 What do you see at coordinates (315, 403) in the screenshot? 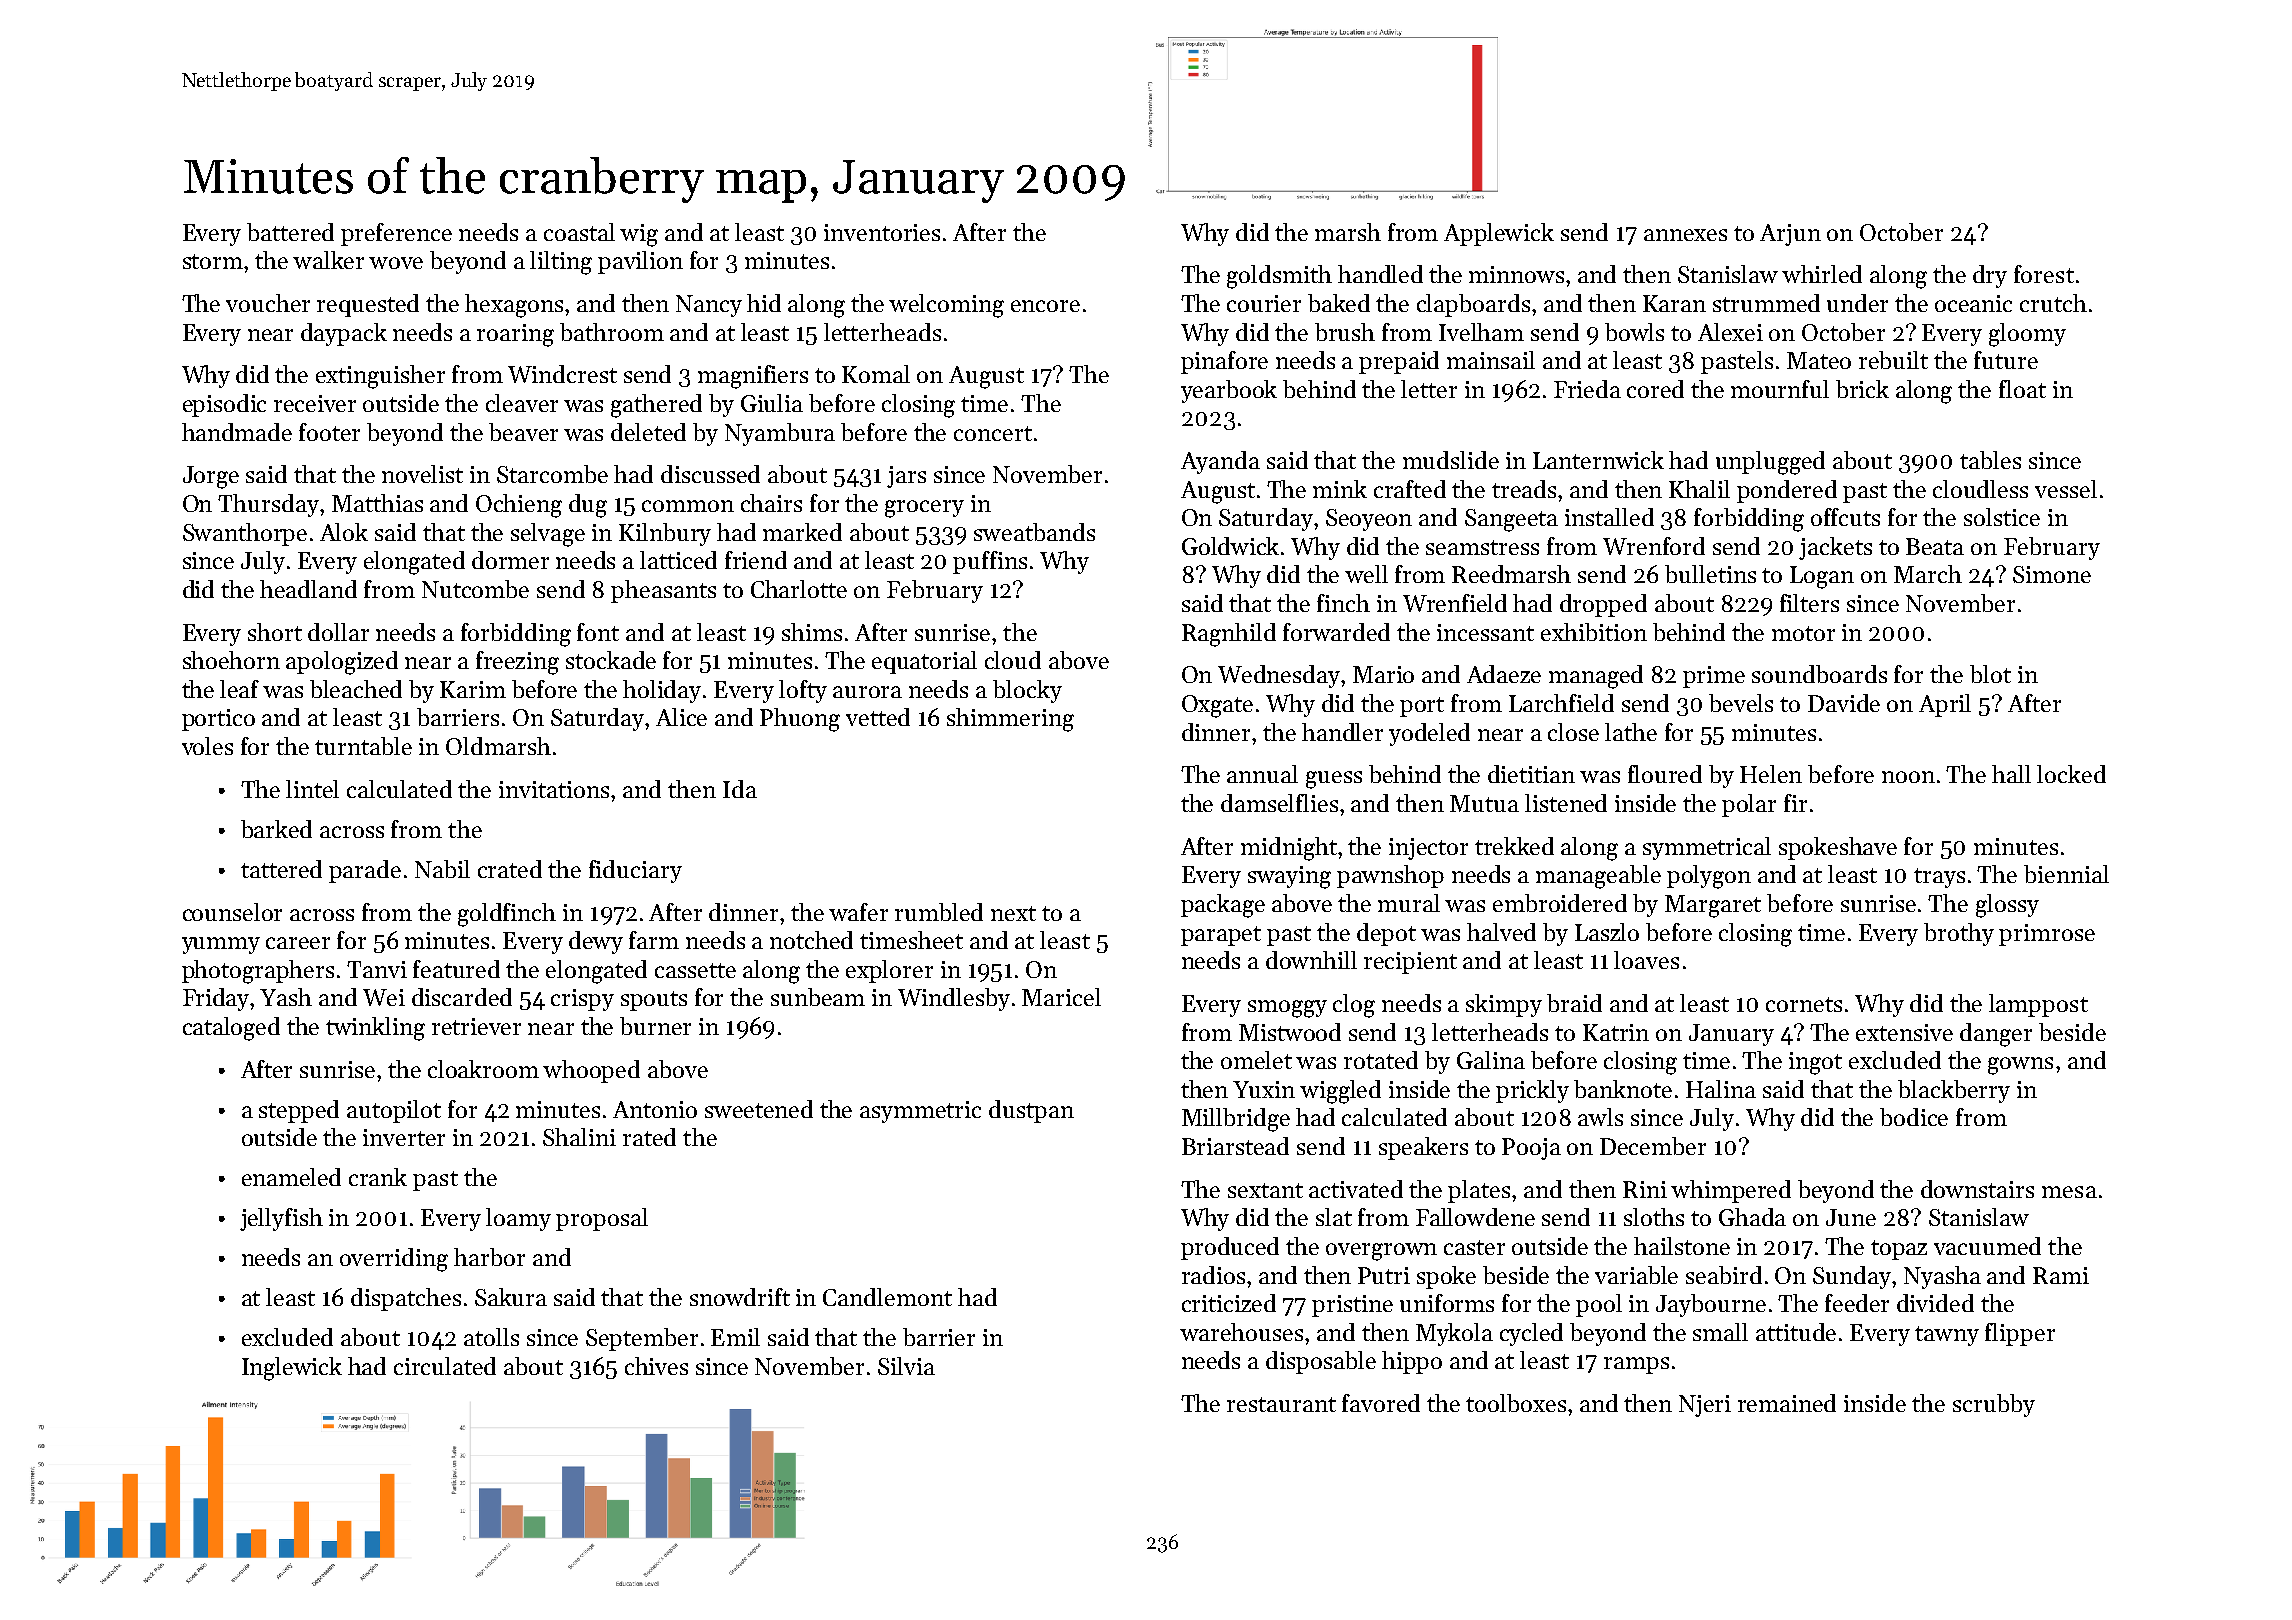
I see `receiver` at bounding box center [315, 403].
